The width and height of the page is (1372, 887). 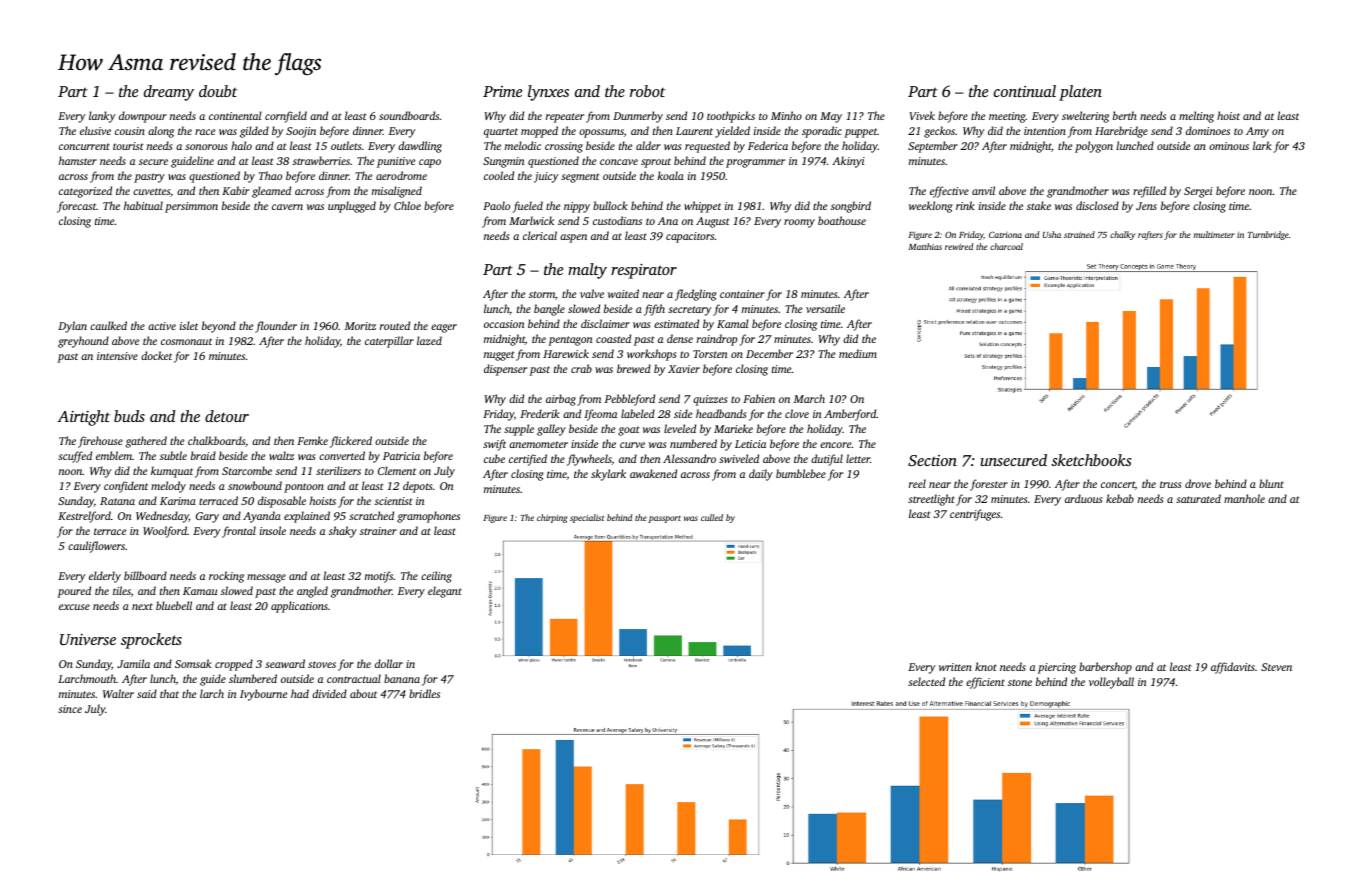 I want to click on doubt, so click(x=218, y=91).
